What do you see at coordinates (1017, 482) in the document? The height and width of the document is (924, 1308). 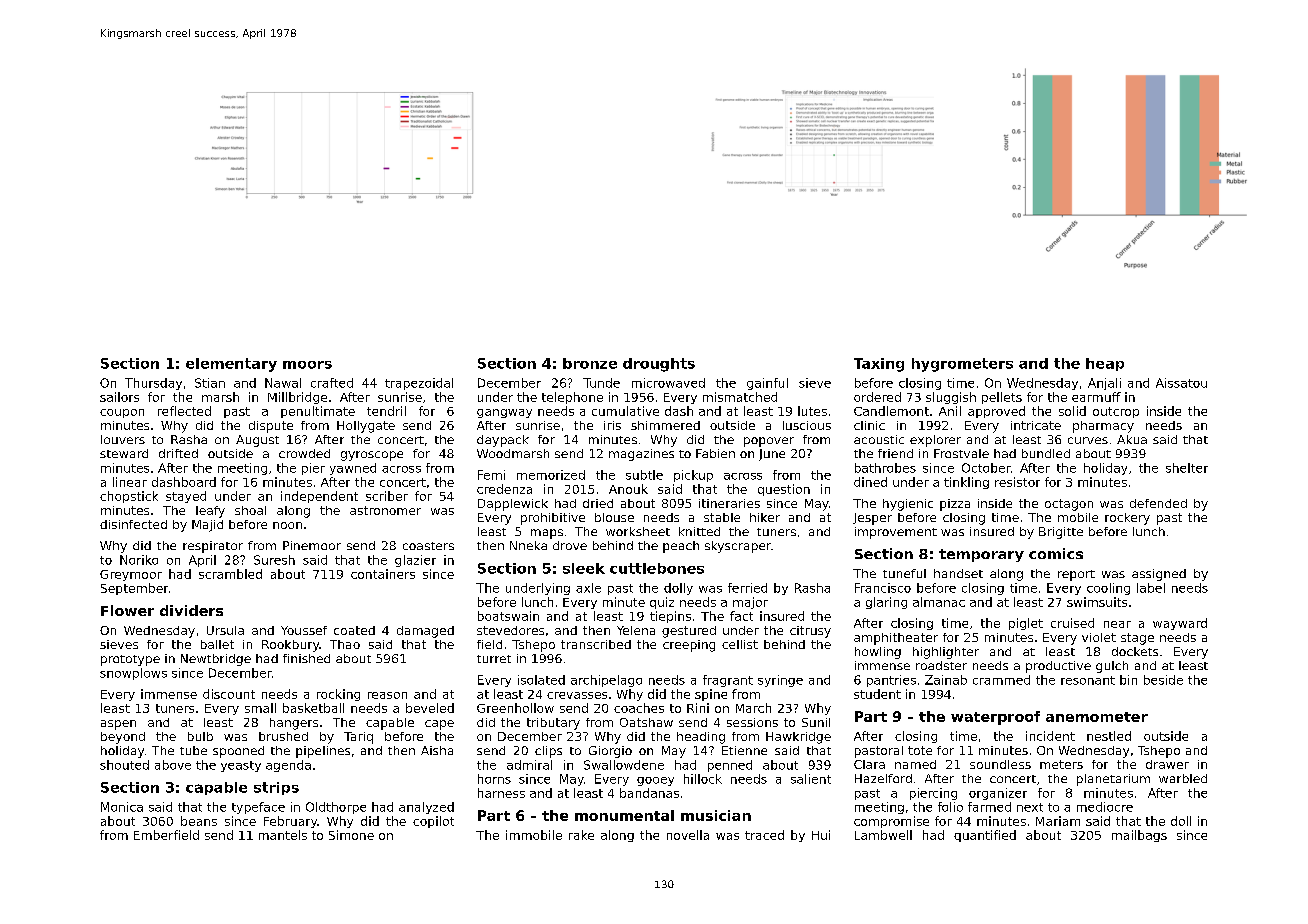 I see `resistor` at bounding box center [1017, 482].
